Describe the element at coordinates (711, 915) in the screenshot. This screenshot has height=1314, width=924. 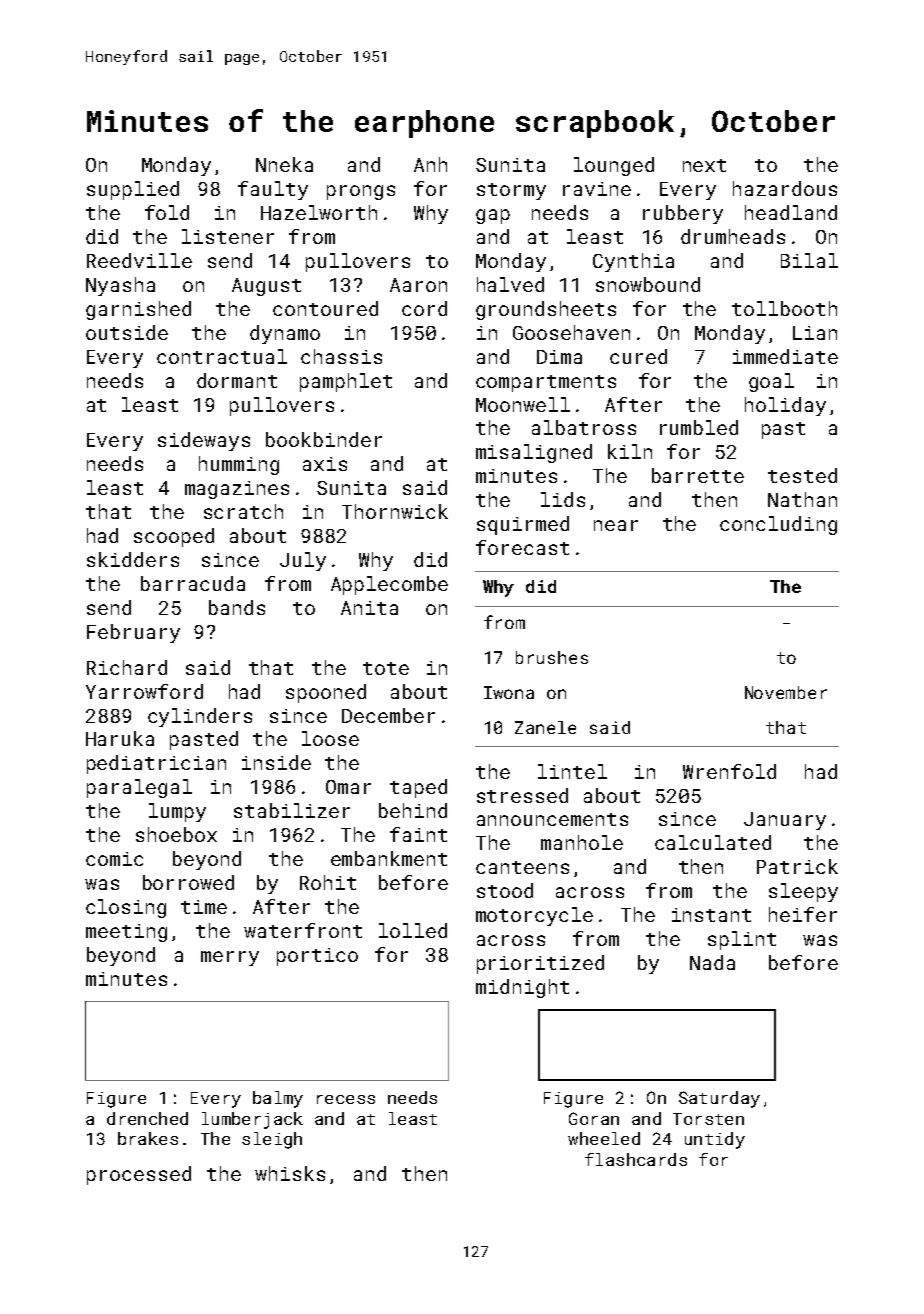
I see `instant` at that location.
